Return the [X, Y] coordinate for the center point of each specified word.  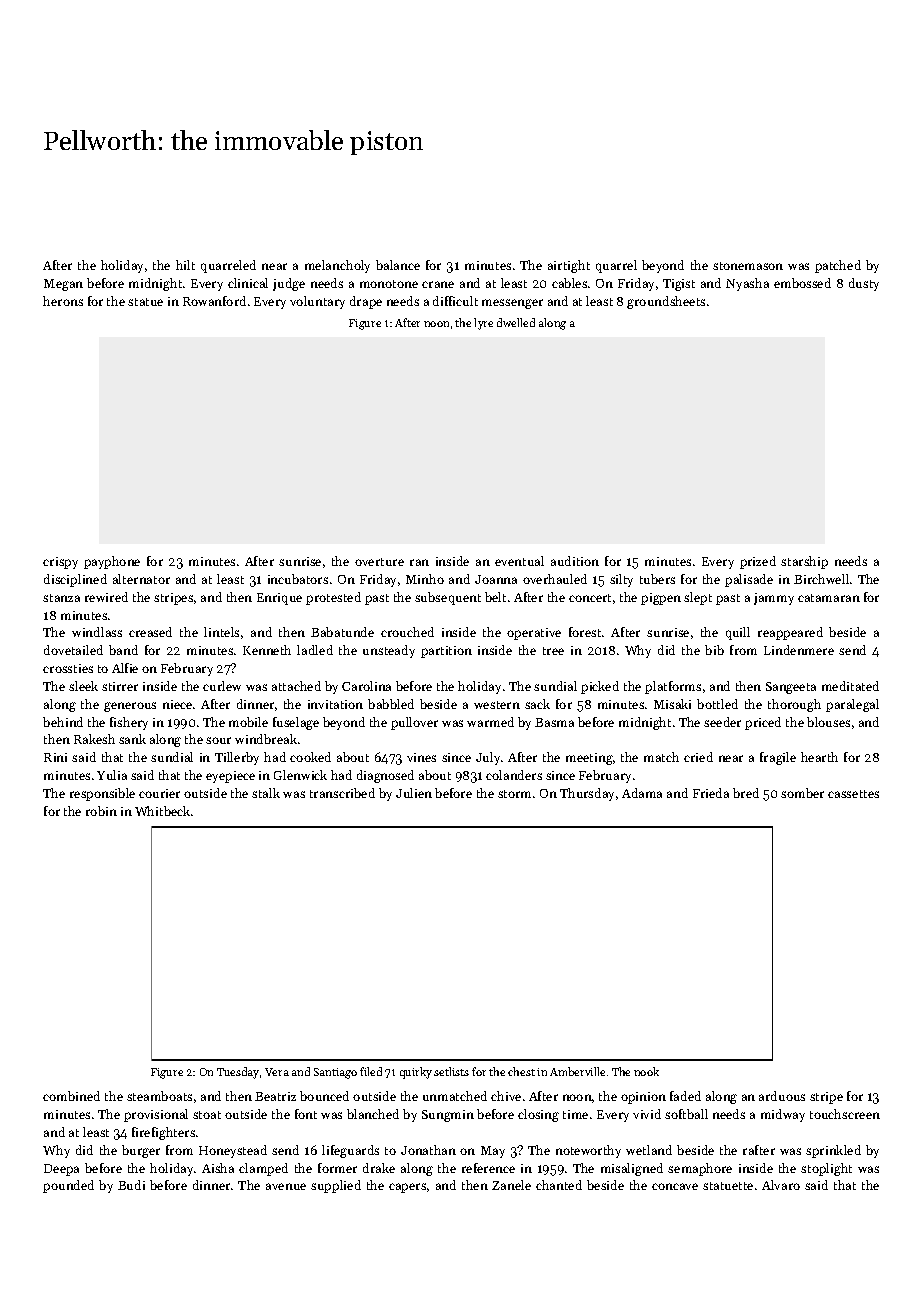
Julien [414, 793]
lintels [221, 632]
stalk [266, 793]
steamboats [159, 1096]
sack [537, 704]
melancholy [337, 266]
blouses [828, 722]
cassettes [853, 794]
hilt [185, 265]
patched [838, 266]
